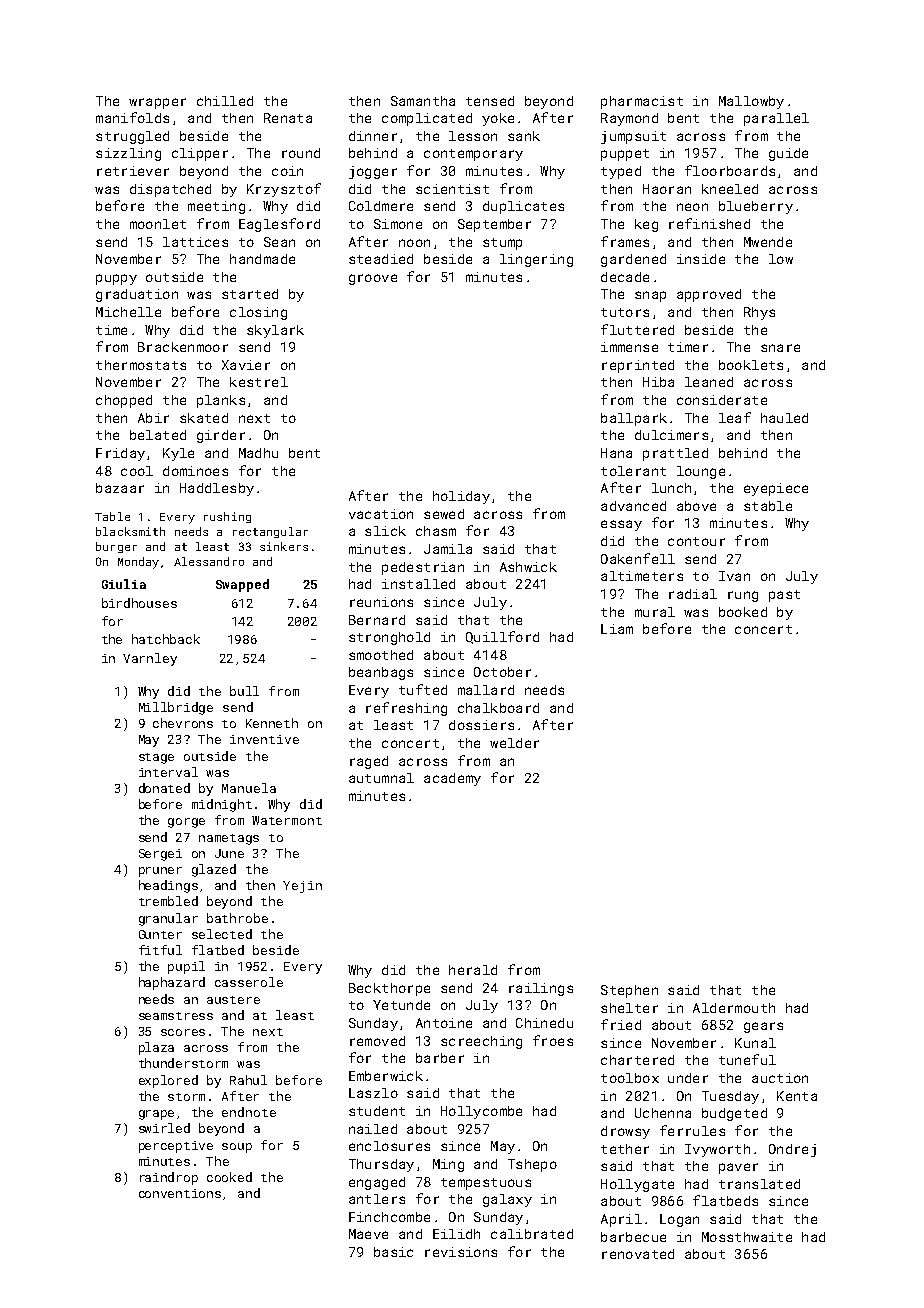  What do you see at coordinates (381, 655) in the screenshot?
I see `smoothed` at bounding box center [381, 655].
